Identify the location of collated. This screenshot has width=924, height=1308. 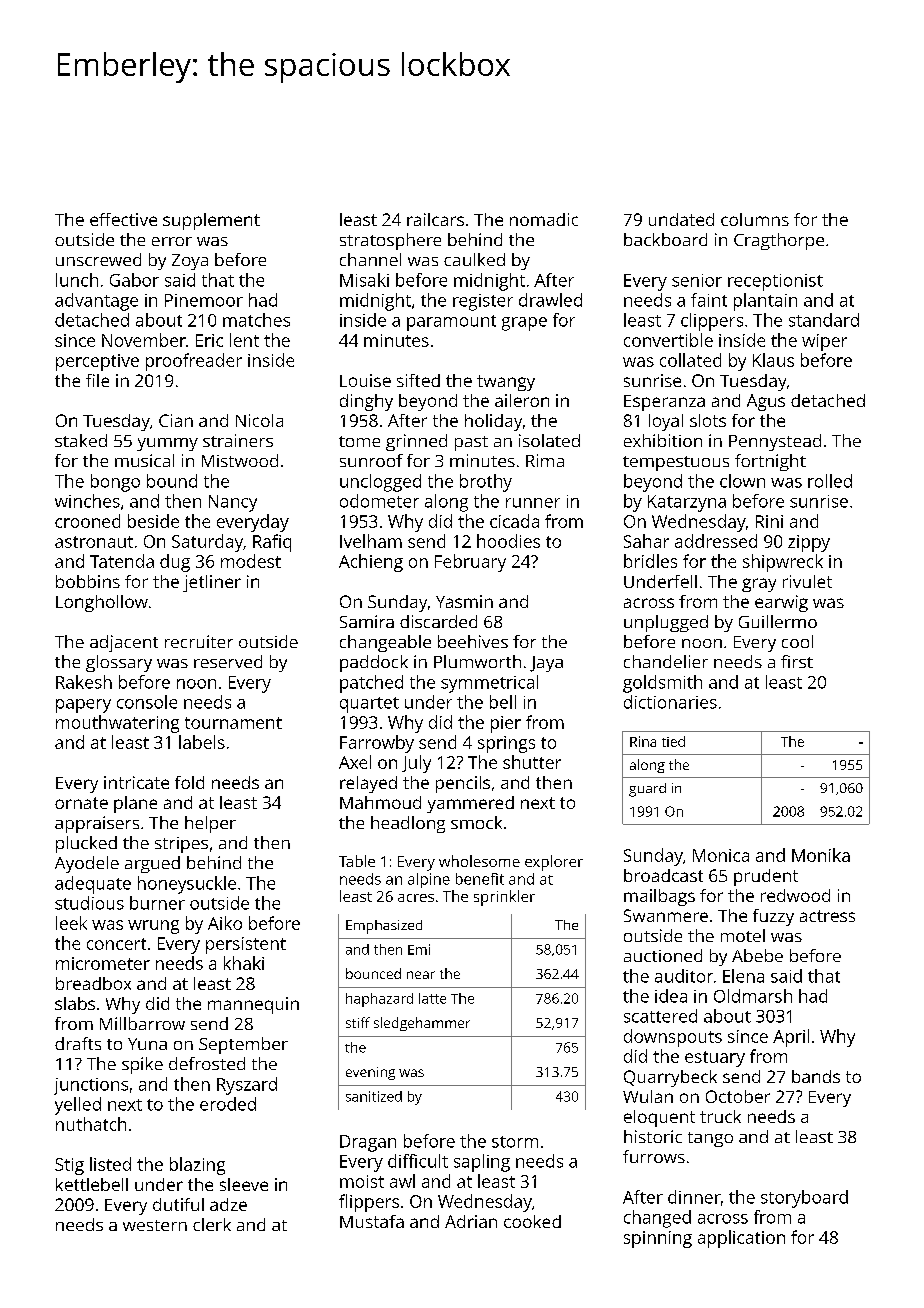
(690, 360).
